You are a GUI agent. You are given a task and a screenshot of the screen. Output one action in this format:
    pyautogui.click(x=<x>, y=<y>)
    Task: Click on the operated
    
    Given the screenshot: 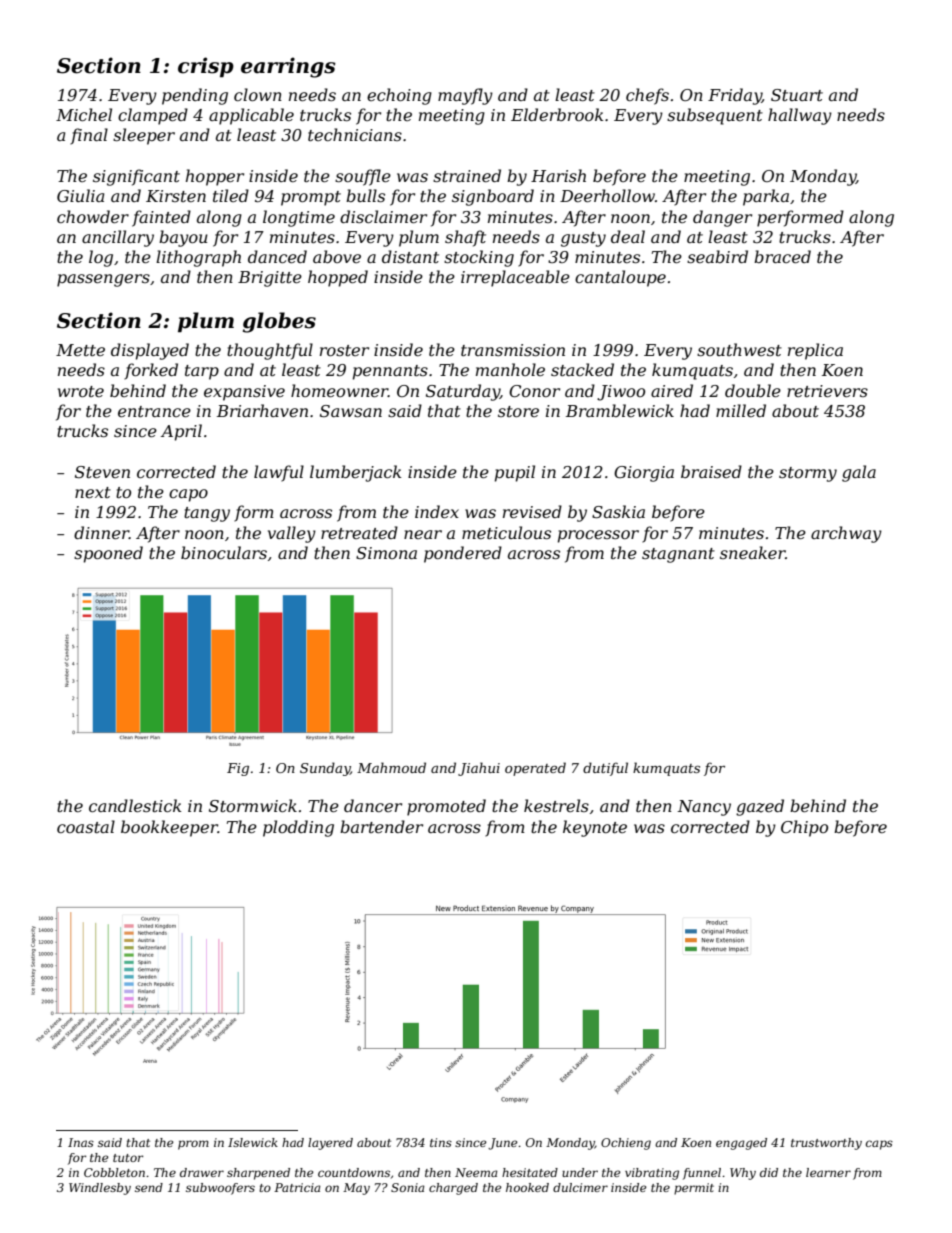 What is the action you would take?
    pyautogui.click(x=535, y=769)
